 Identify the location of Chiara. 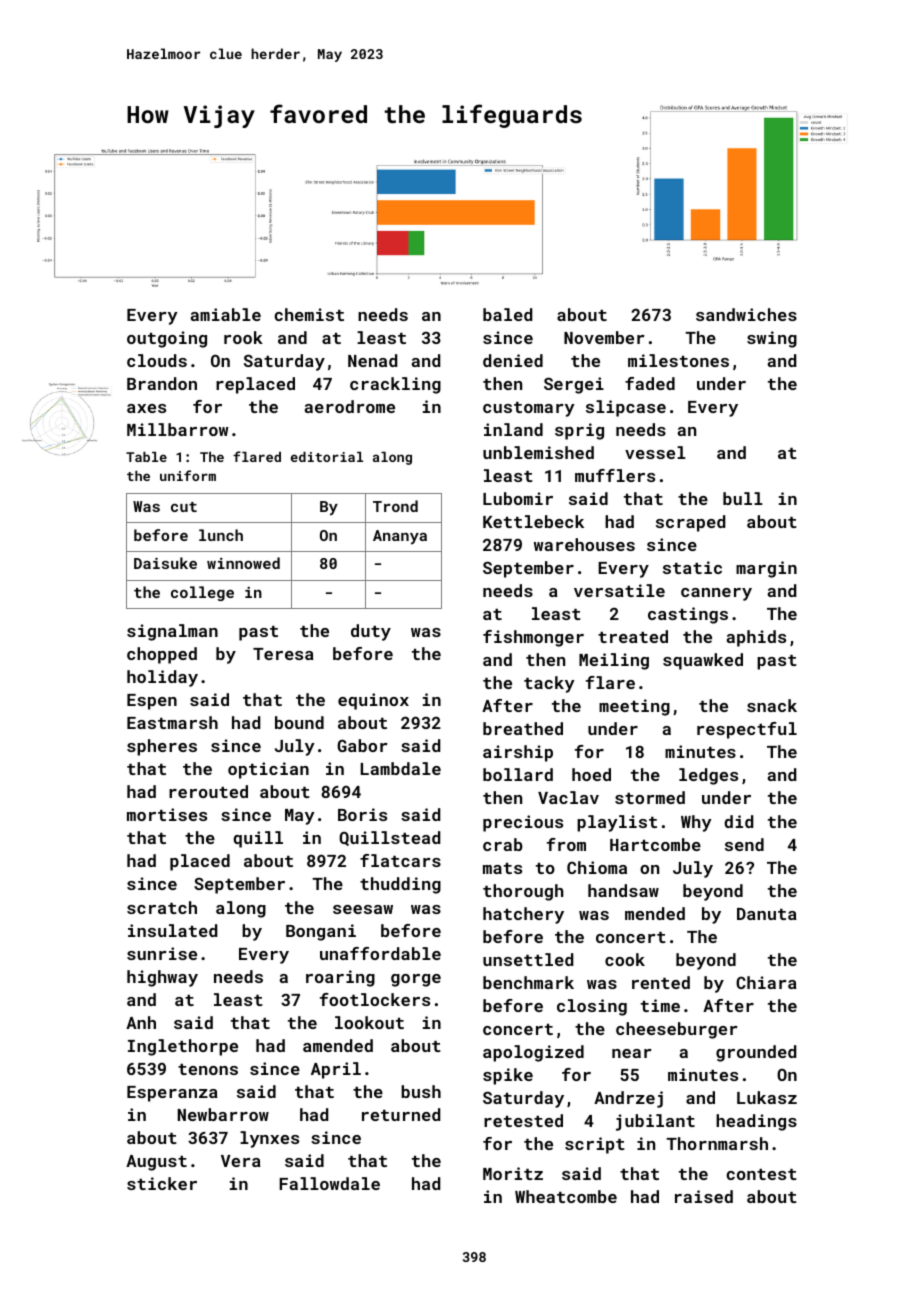
(766, 982).
